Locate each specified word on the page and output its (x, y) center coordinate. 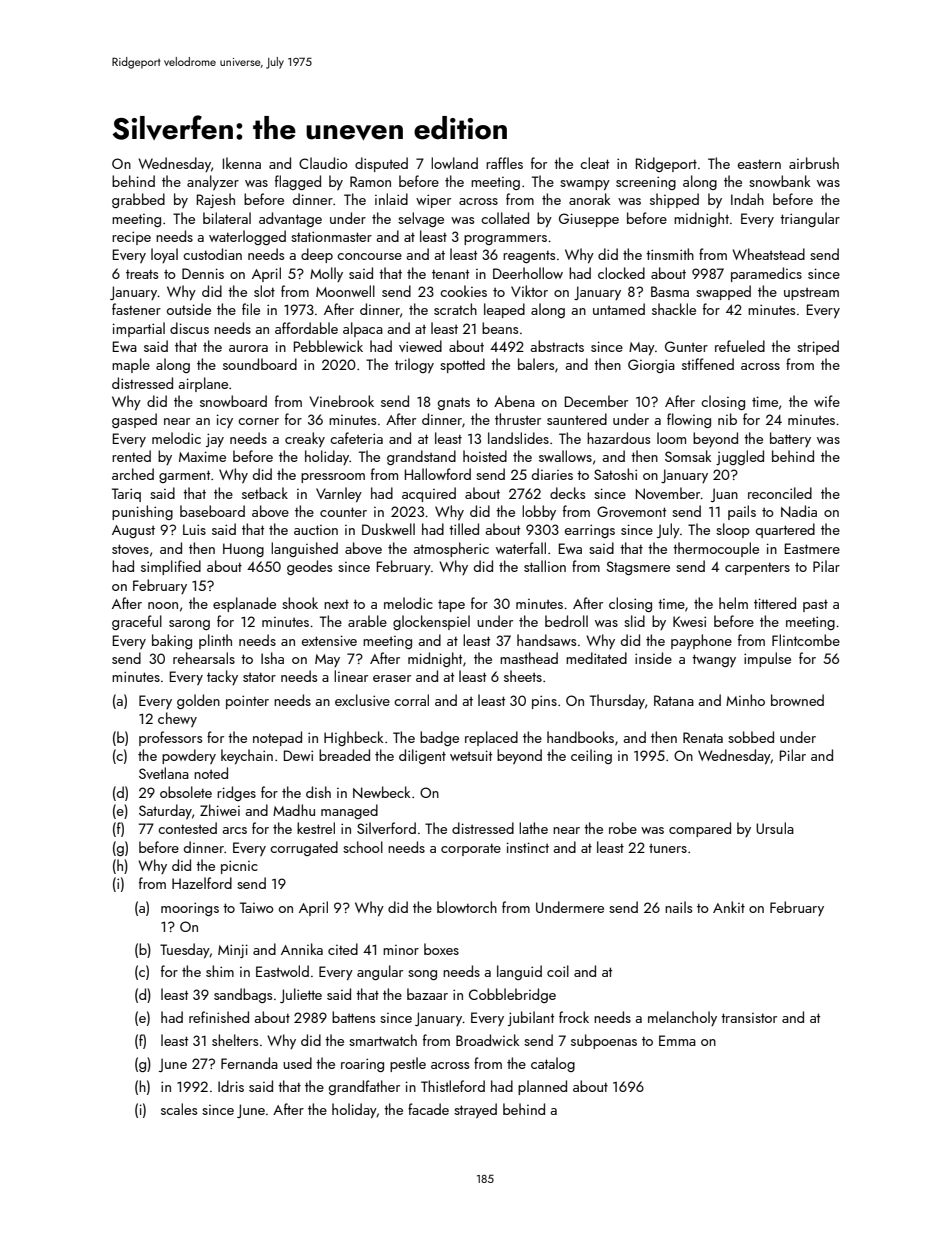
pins (544, 702)
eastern (759, 164)
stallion (545, 566)
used (297, 1063)
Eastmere (812, 548)
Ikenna (242, 163)
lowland (454, 163)
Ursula (775, 828)
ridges (236, 793)
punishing (142, 512)
